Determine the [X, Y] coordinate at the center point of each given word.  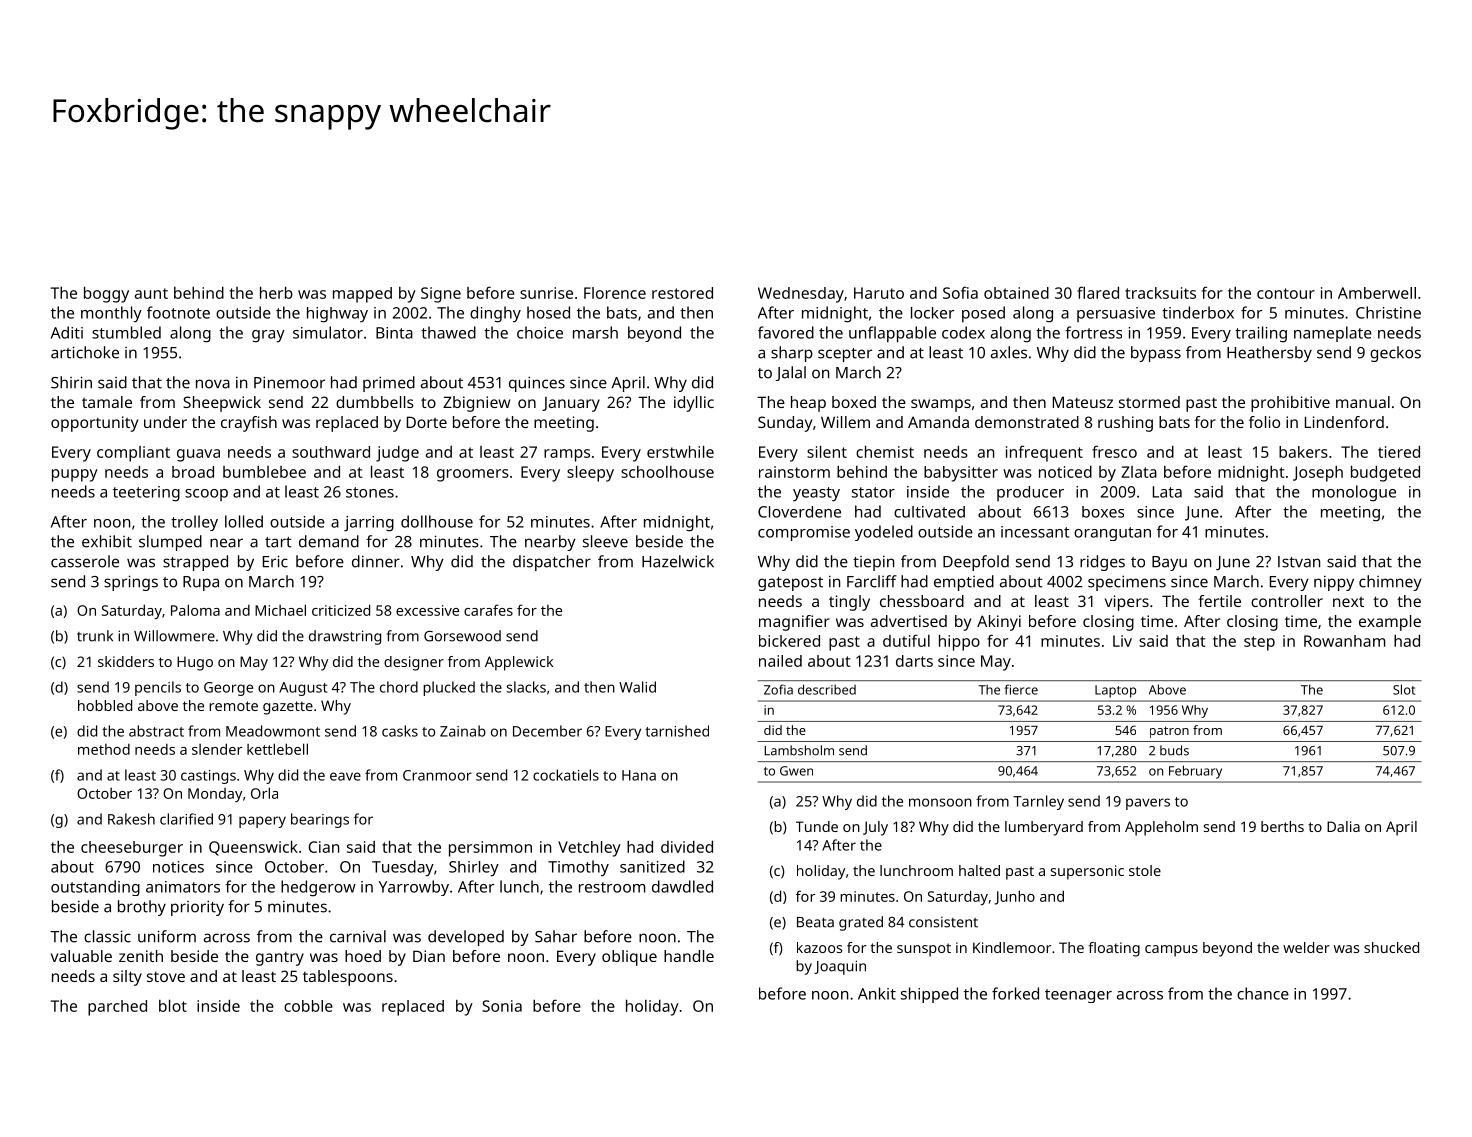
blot [173, 1005]
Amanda [938, 422]
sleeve [605, 541]
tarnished [677, 731]
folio [1264, 422]
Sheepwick [222, 404]
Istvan [1299, 562]
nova [213, 384]
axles [1009, 352]
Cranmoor [437, 775]
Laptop [1115, 691]
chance [1263, 993]
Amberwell [1377, 293]
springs [131, 583]
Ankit [877, 993]
